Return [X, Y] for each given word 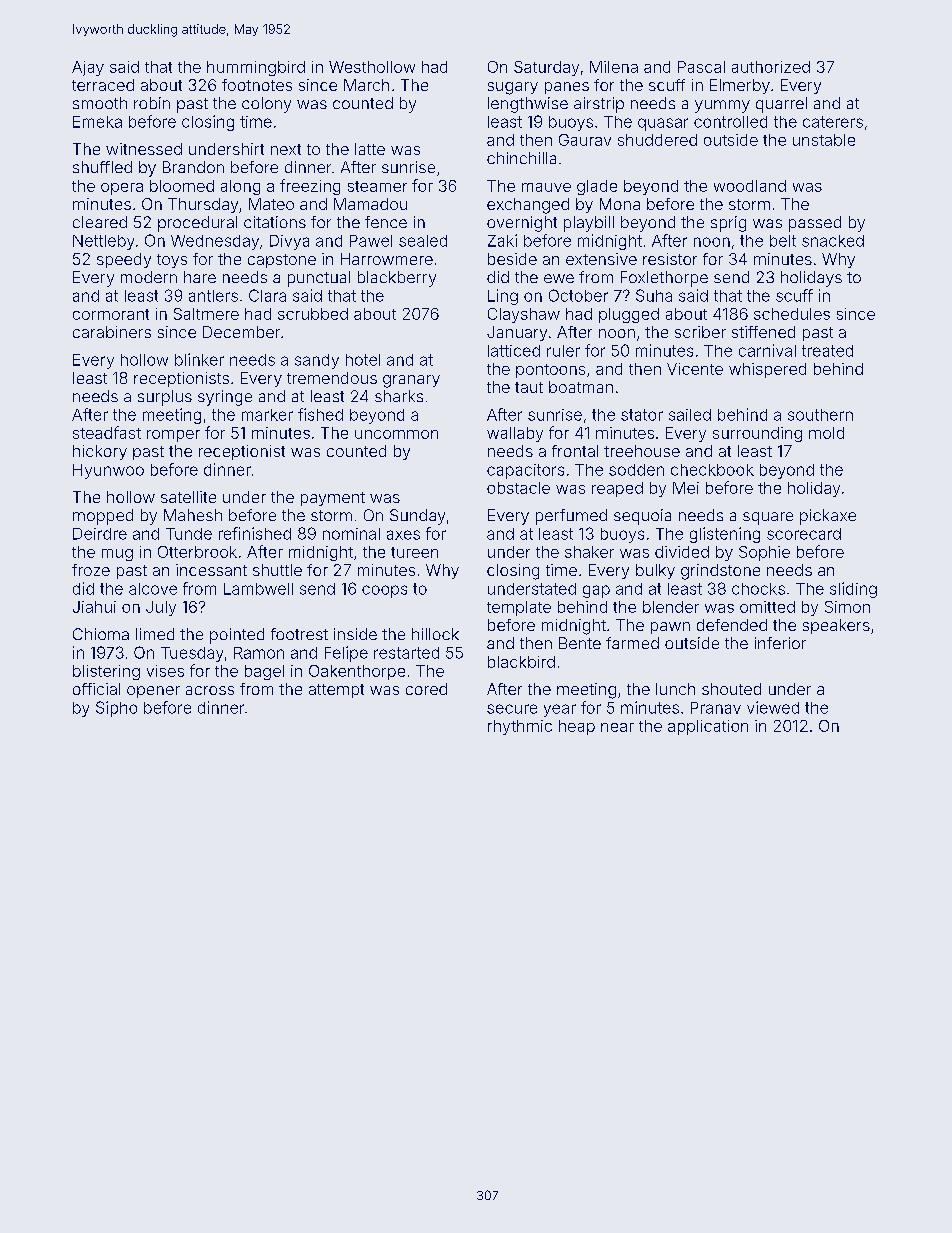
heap [577, 727]
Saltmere [206, 314]
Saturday [546, 68]
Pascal [701, 67]
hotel [363, 360]
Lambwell [258, 589]
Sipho [116, 709]
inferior [780, 643]
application [708, 727]
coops [384, 591]
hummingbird [256, 68]
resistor [670, 259]
